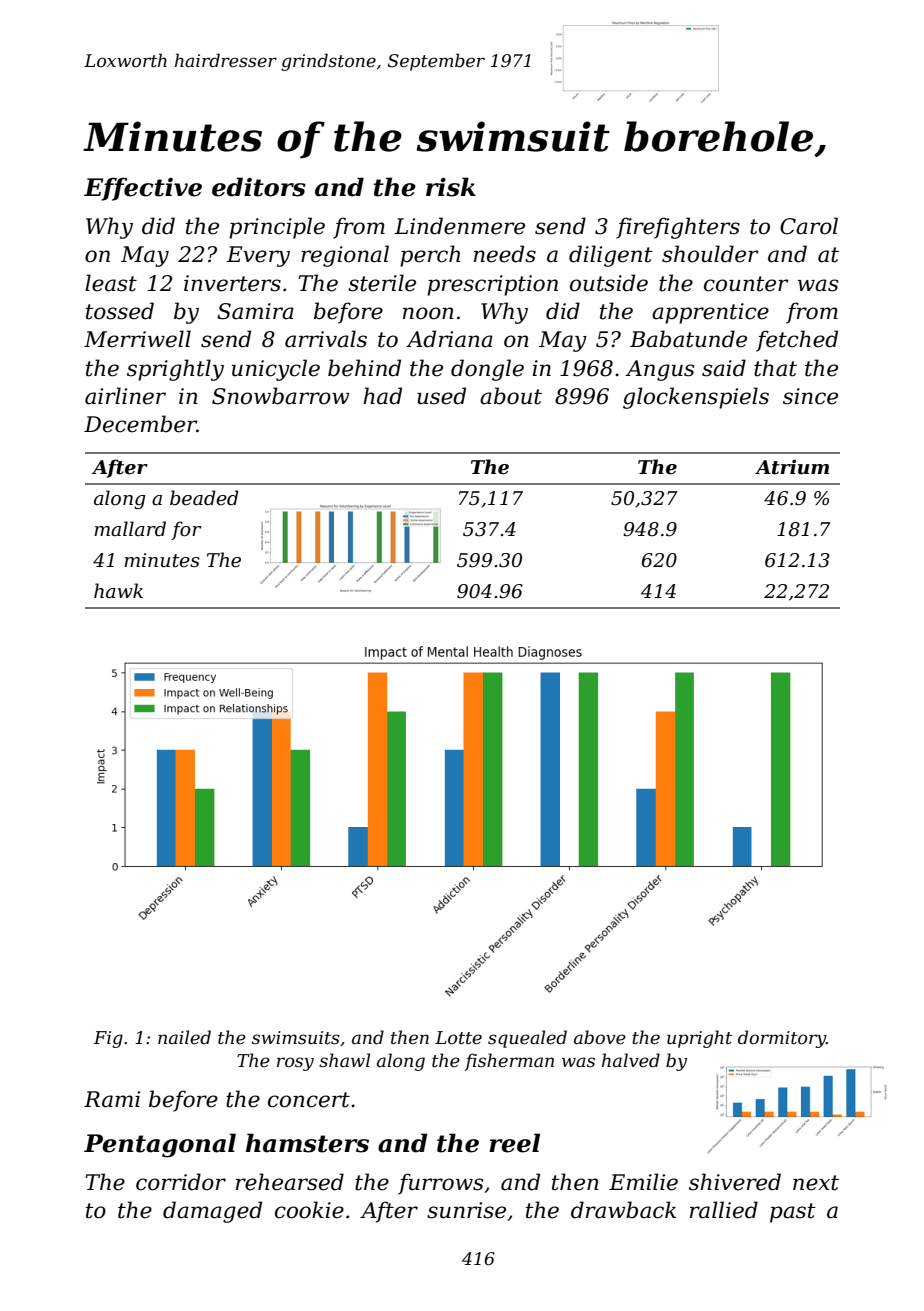 The width and height of the screenshot is (924, 1311). I want to click on next, so click(816, 1183).
